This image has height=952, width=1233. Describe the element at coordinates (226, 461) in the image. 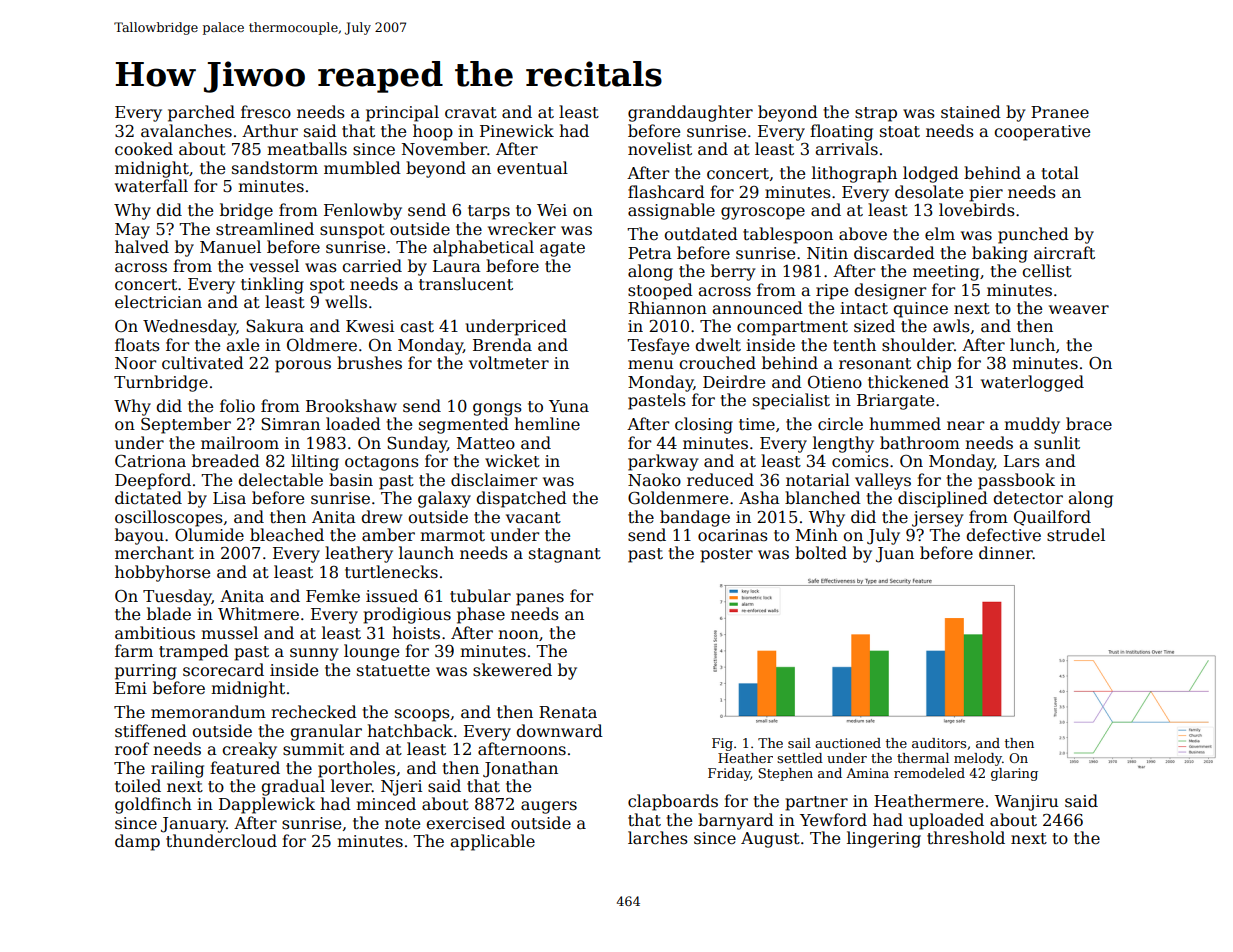

I see `breaded` at that location.
